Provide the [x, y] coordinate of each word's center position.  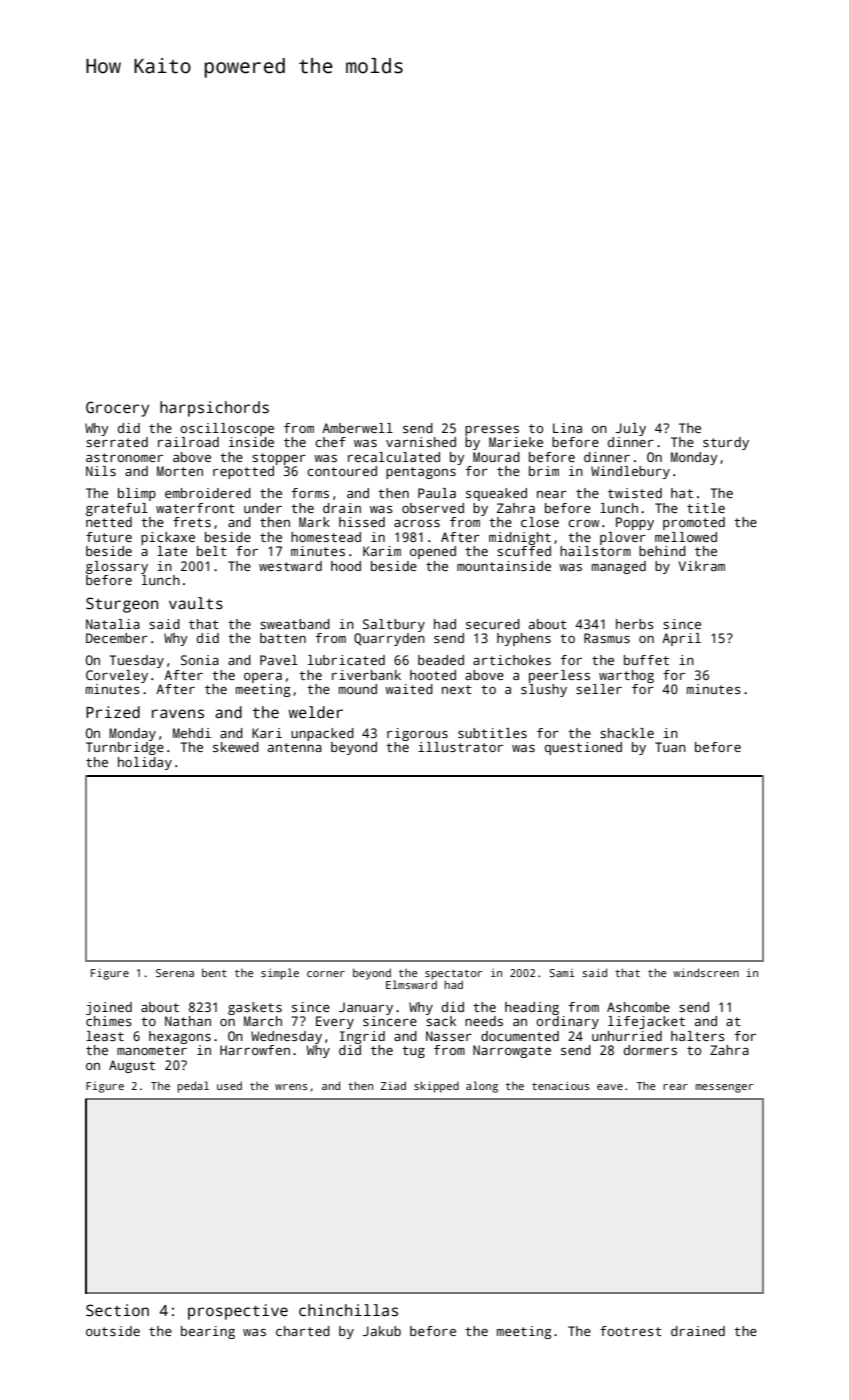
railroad [188, 442]
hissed [362, 522]
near [552, 494]
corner [326, 974]
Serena [175, 973]
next [457, 689]
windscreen [706, 972]
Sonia [200, 660]
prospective [238, 1312]
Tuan [670, 747]
